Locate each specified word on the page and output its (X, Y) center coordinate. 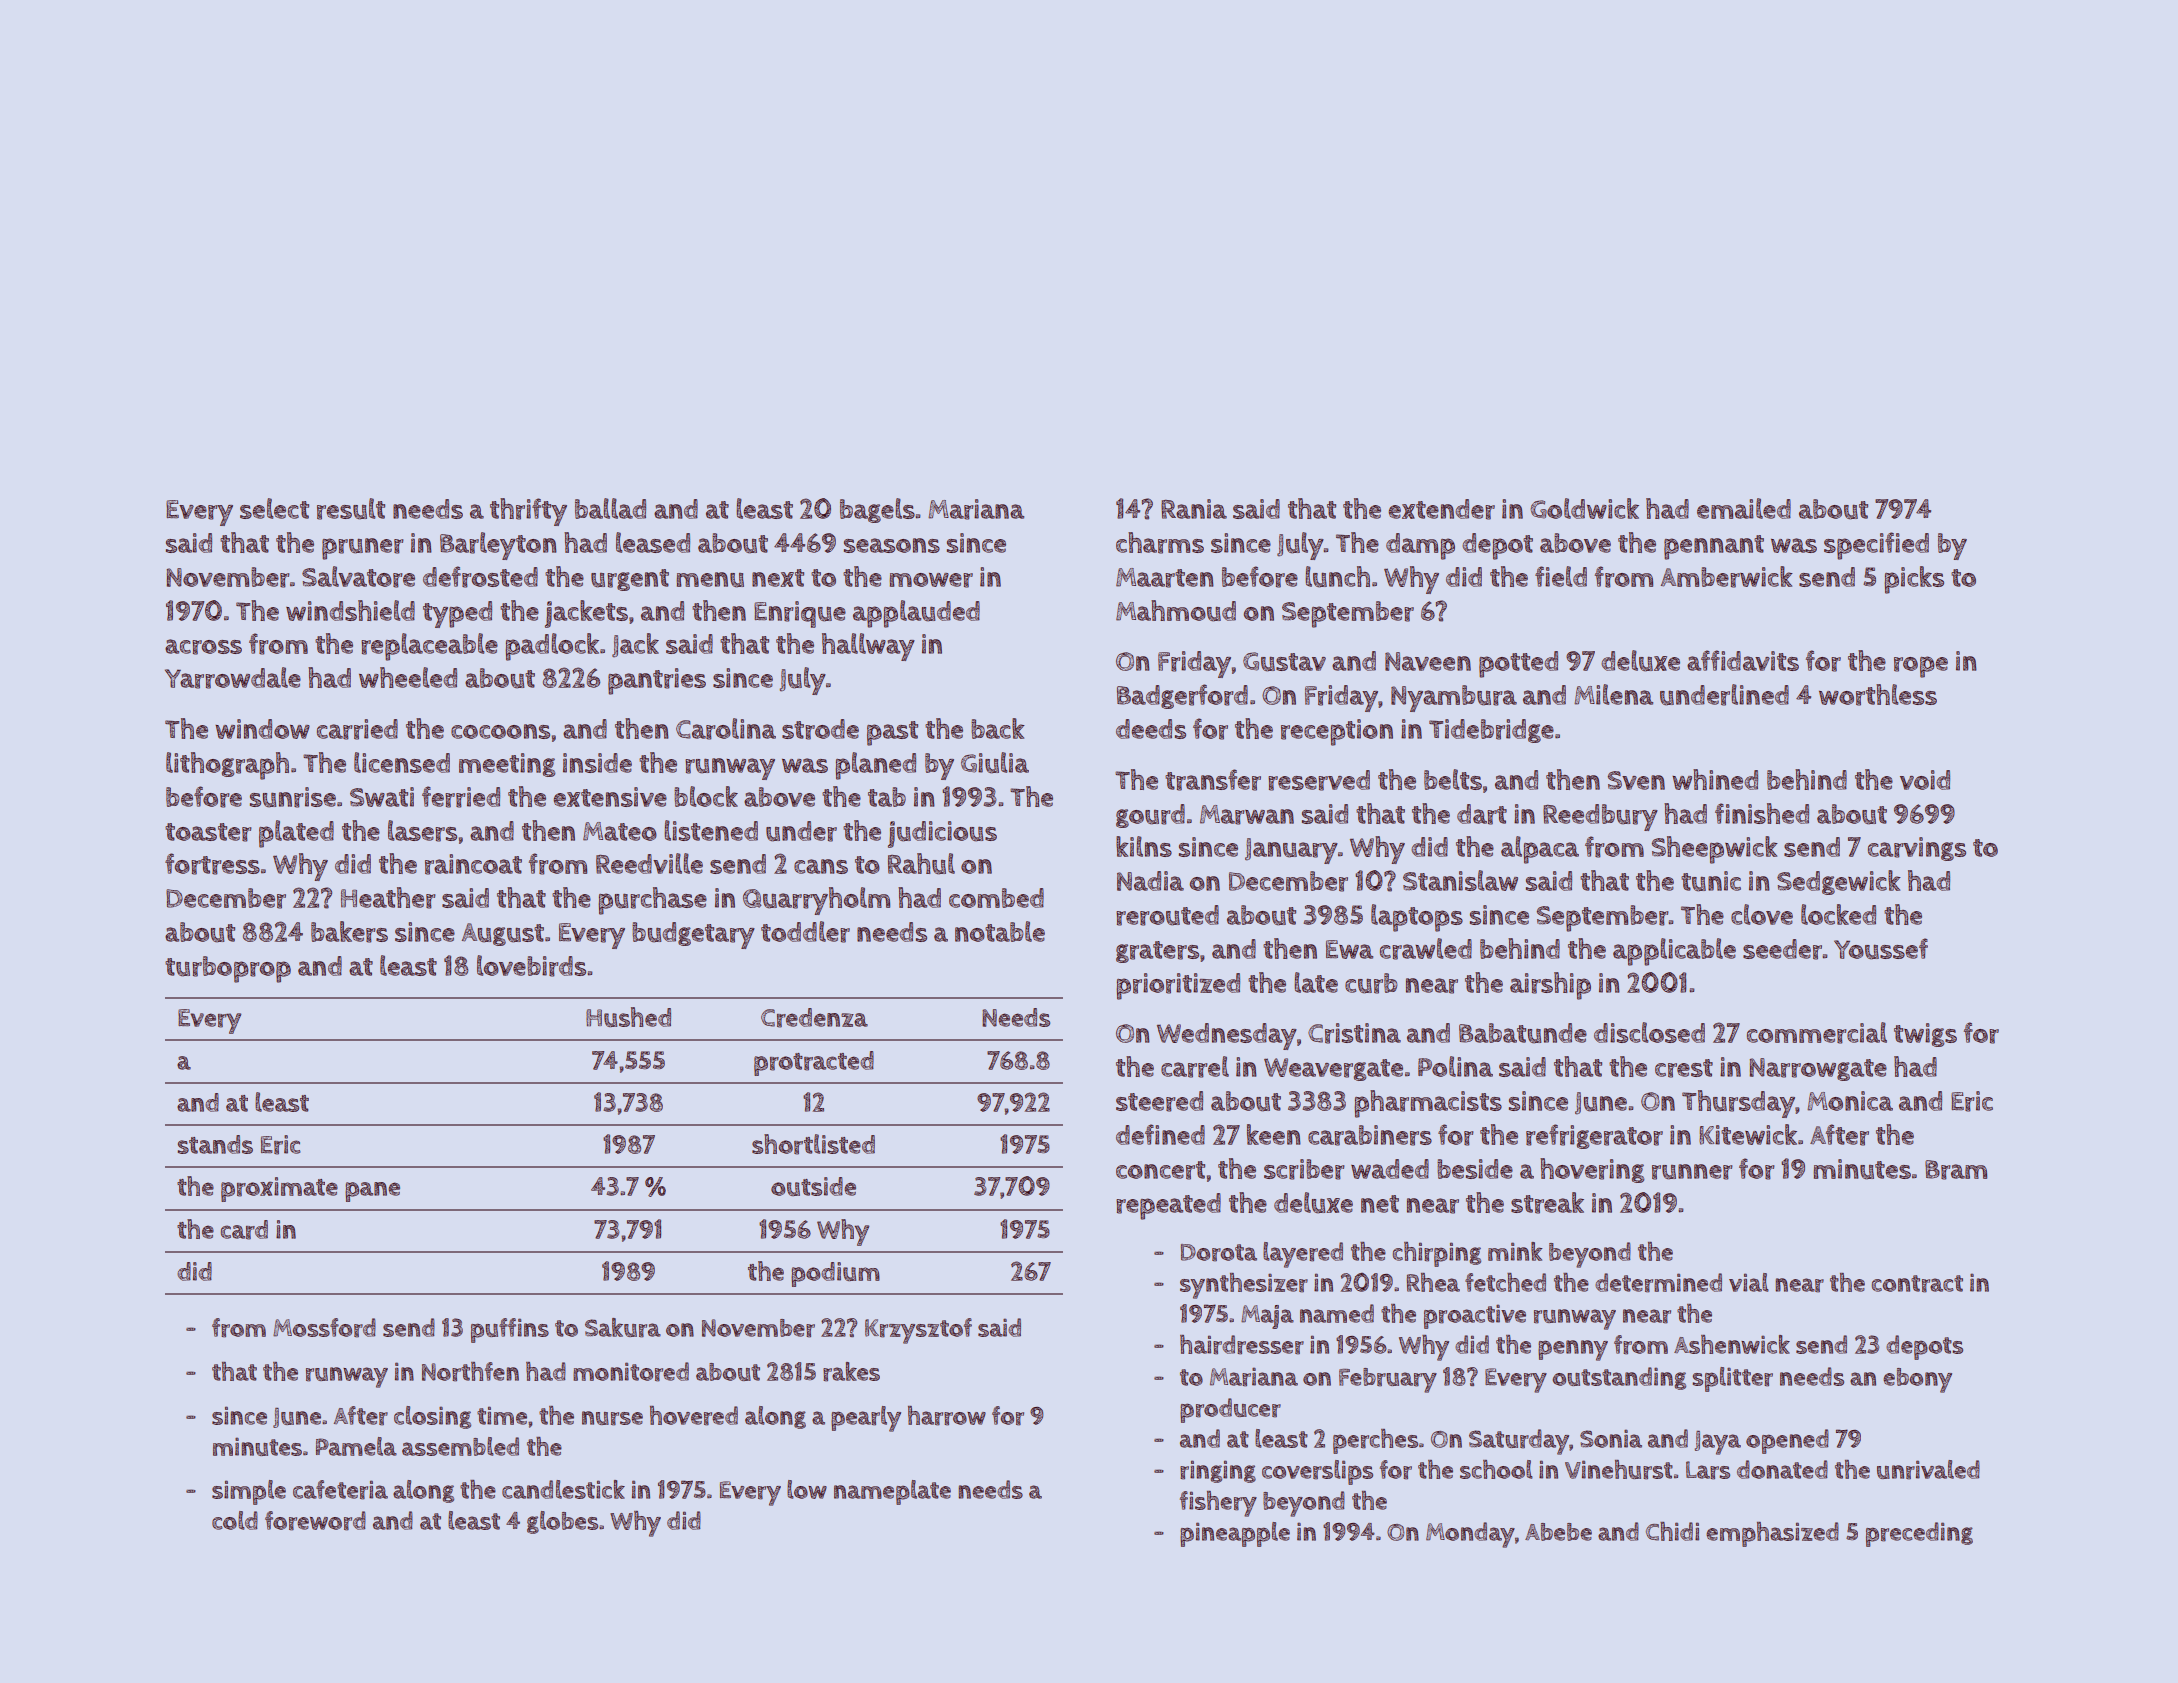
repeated (1168, 1206)
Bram (1956, 1170)
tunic (1711, 881)
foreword (315, 1521)
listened (711, 830)
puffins (510, 1330)
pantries (657, 681)
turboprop (228, 969)
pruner (362, 549)
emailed (1744, 508)
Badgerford (1182, 696)
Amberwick (1727, 577)
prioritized (1178, 986)
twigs (1925, 1035)
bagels (877, 510)
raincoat (473, 864)
